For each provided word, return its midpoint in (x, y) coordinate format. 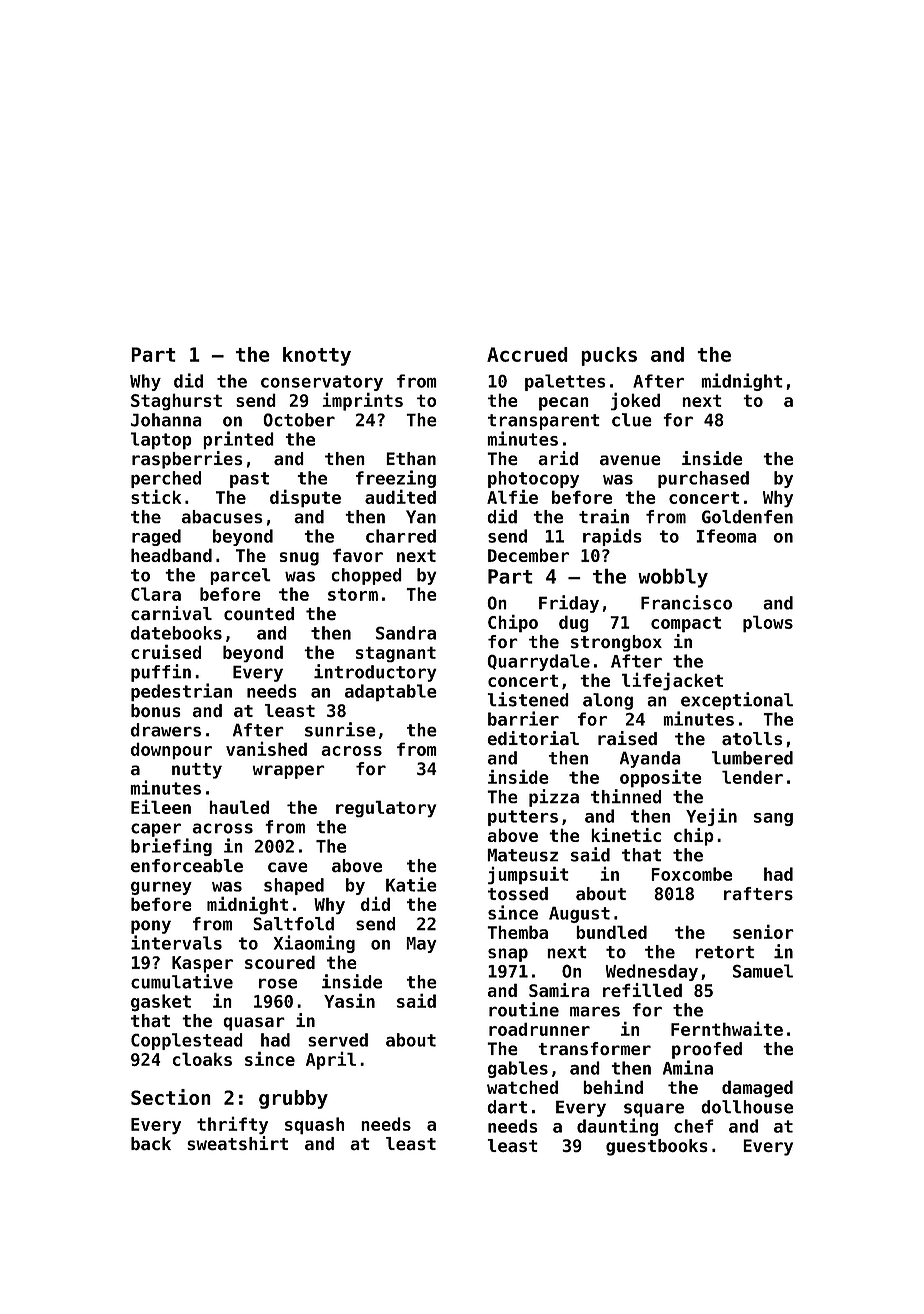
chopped (366, 576)
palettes (565, 382)
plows (768, 624)
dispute (305, 498)
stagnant (396, 654)
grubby (293, 1099)
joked (635, 401)
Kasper (202, 964)
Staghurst (176, 401)
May (421, 945)
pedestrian (181, 692)
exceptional (737, 701)
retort (724, 952)
